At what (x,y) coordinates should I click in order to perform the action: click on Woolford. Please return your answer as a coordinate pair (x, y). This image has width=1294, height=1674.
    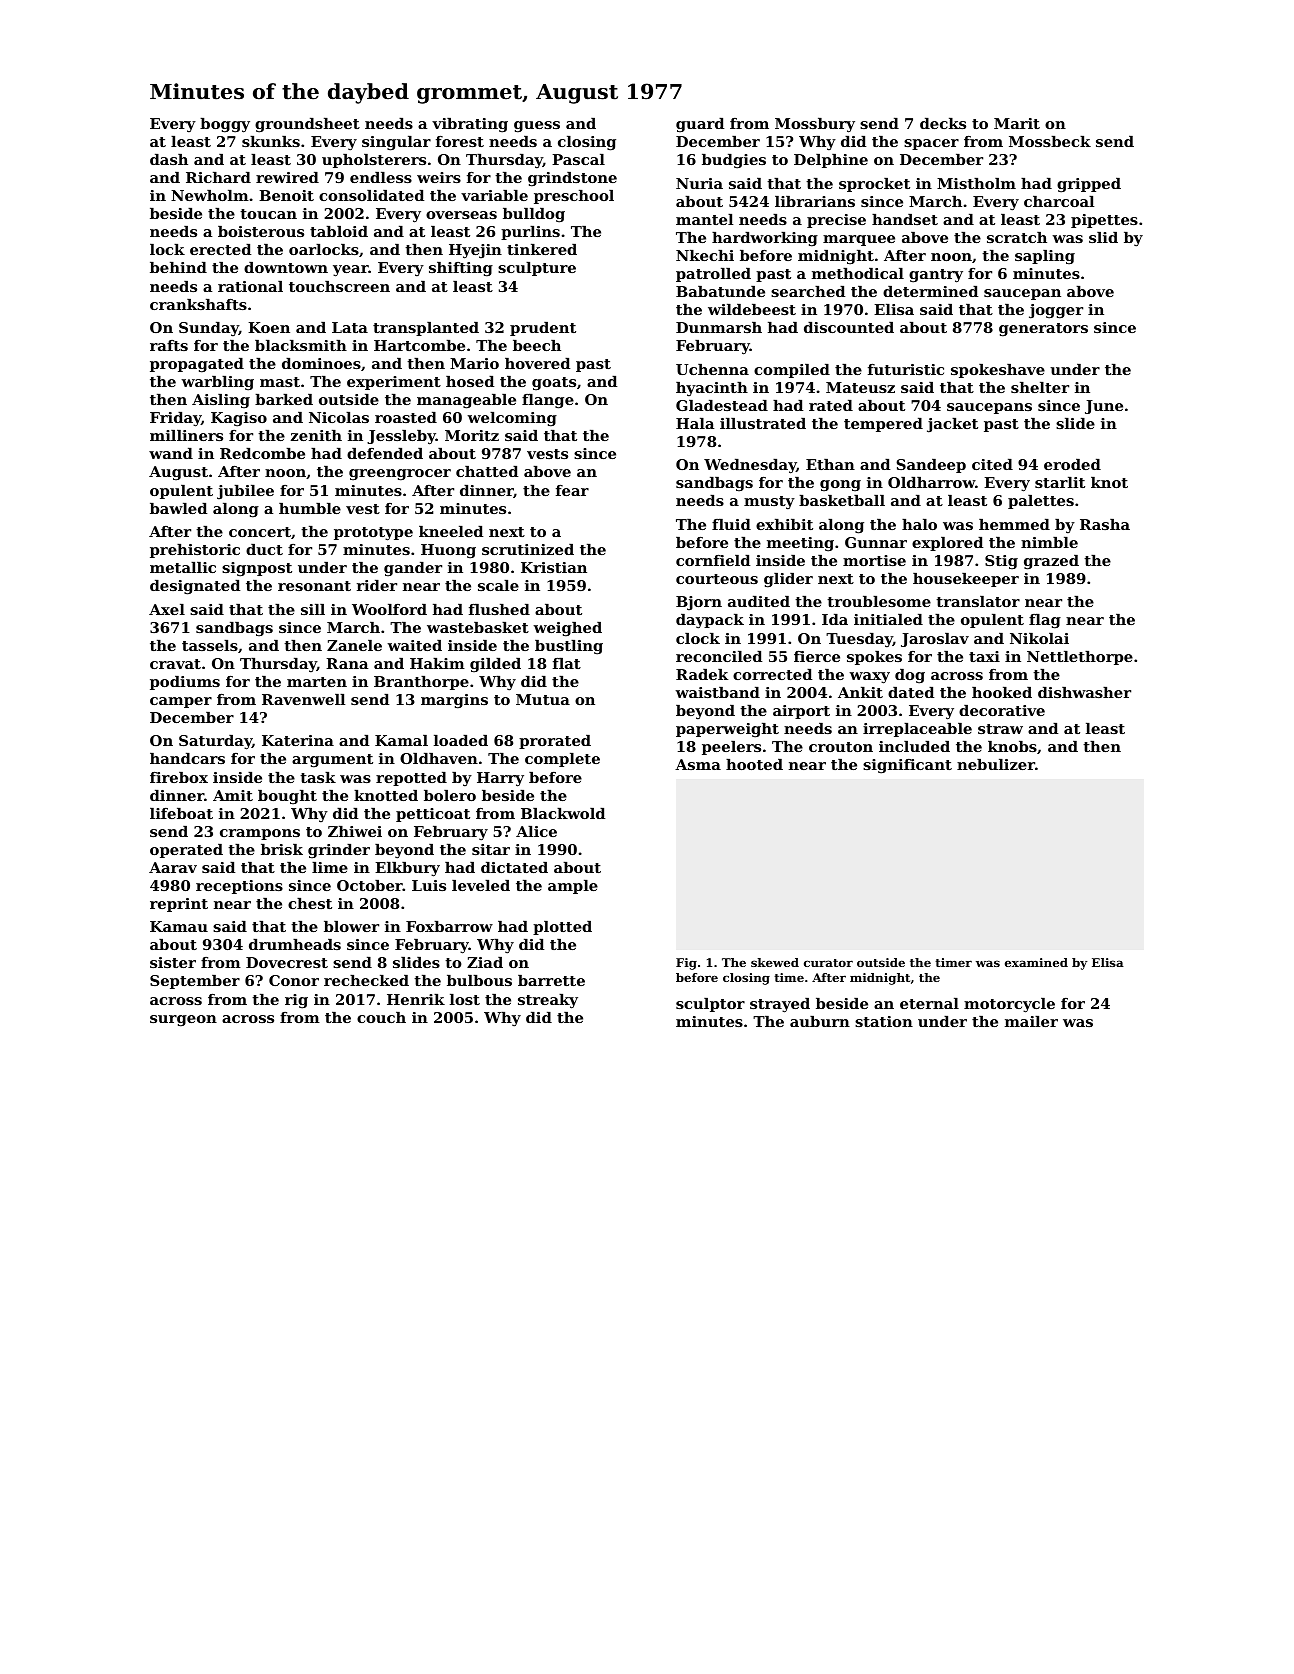
    Looking at the image, I should click on (389, 609).
